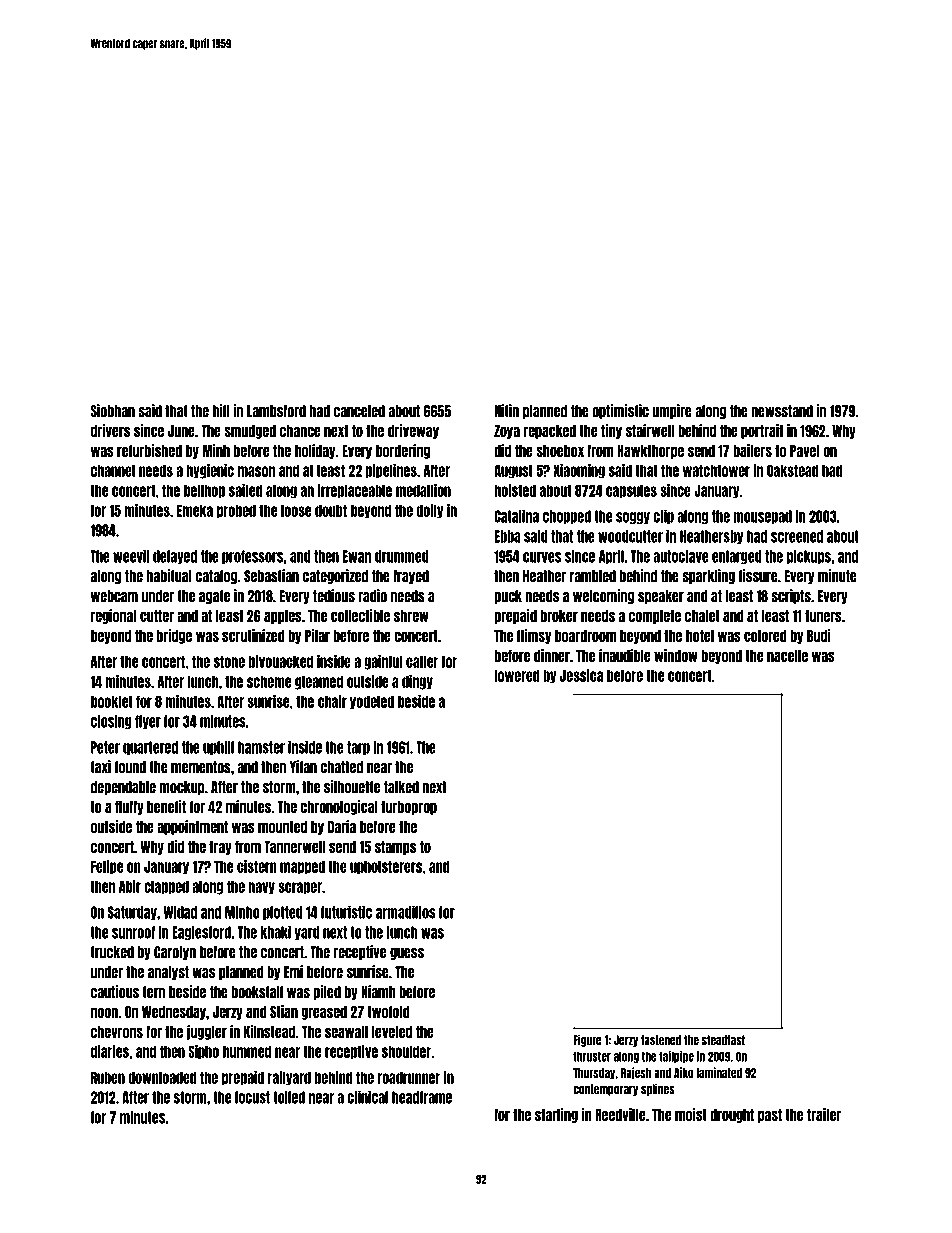 Image resolution: width=952 pixels, height=1233 pixels. What do you see at coordinates (787, 656) in the screenshot?
I see `nacelle` at bounding box center [787, 656].
